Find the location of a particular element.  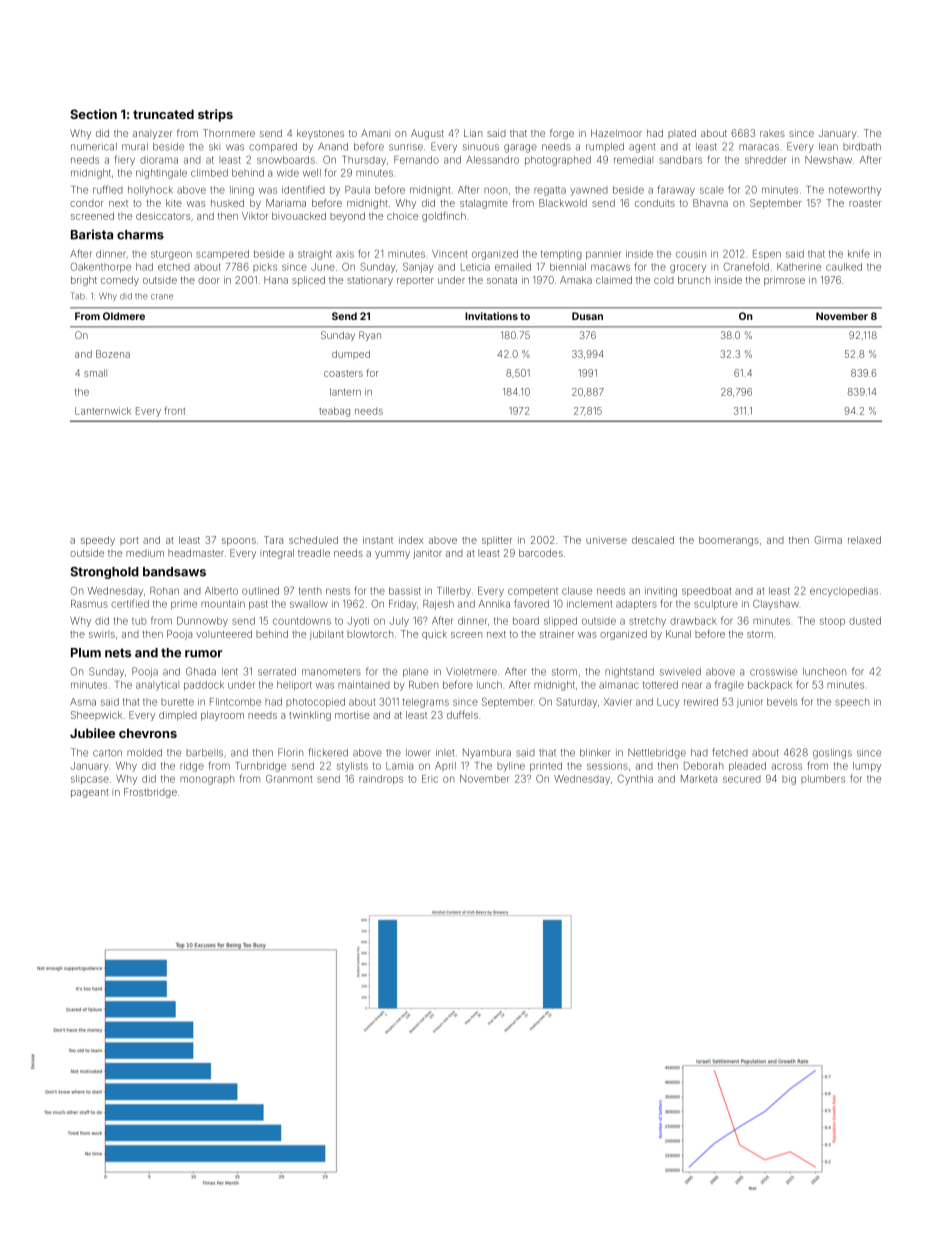

carton is located at coordinates (107, 753).
